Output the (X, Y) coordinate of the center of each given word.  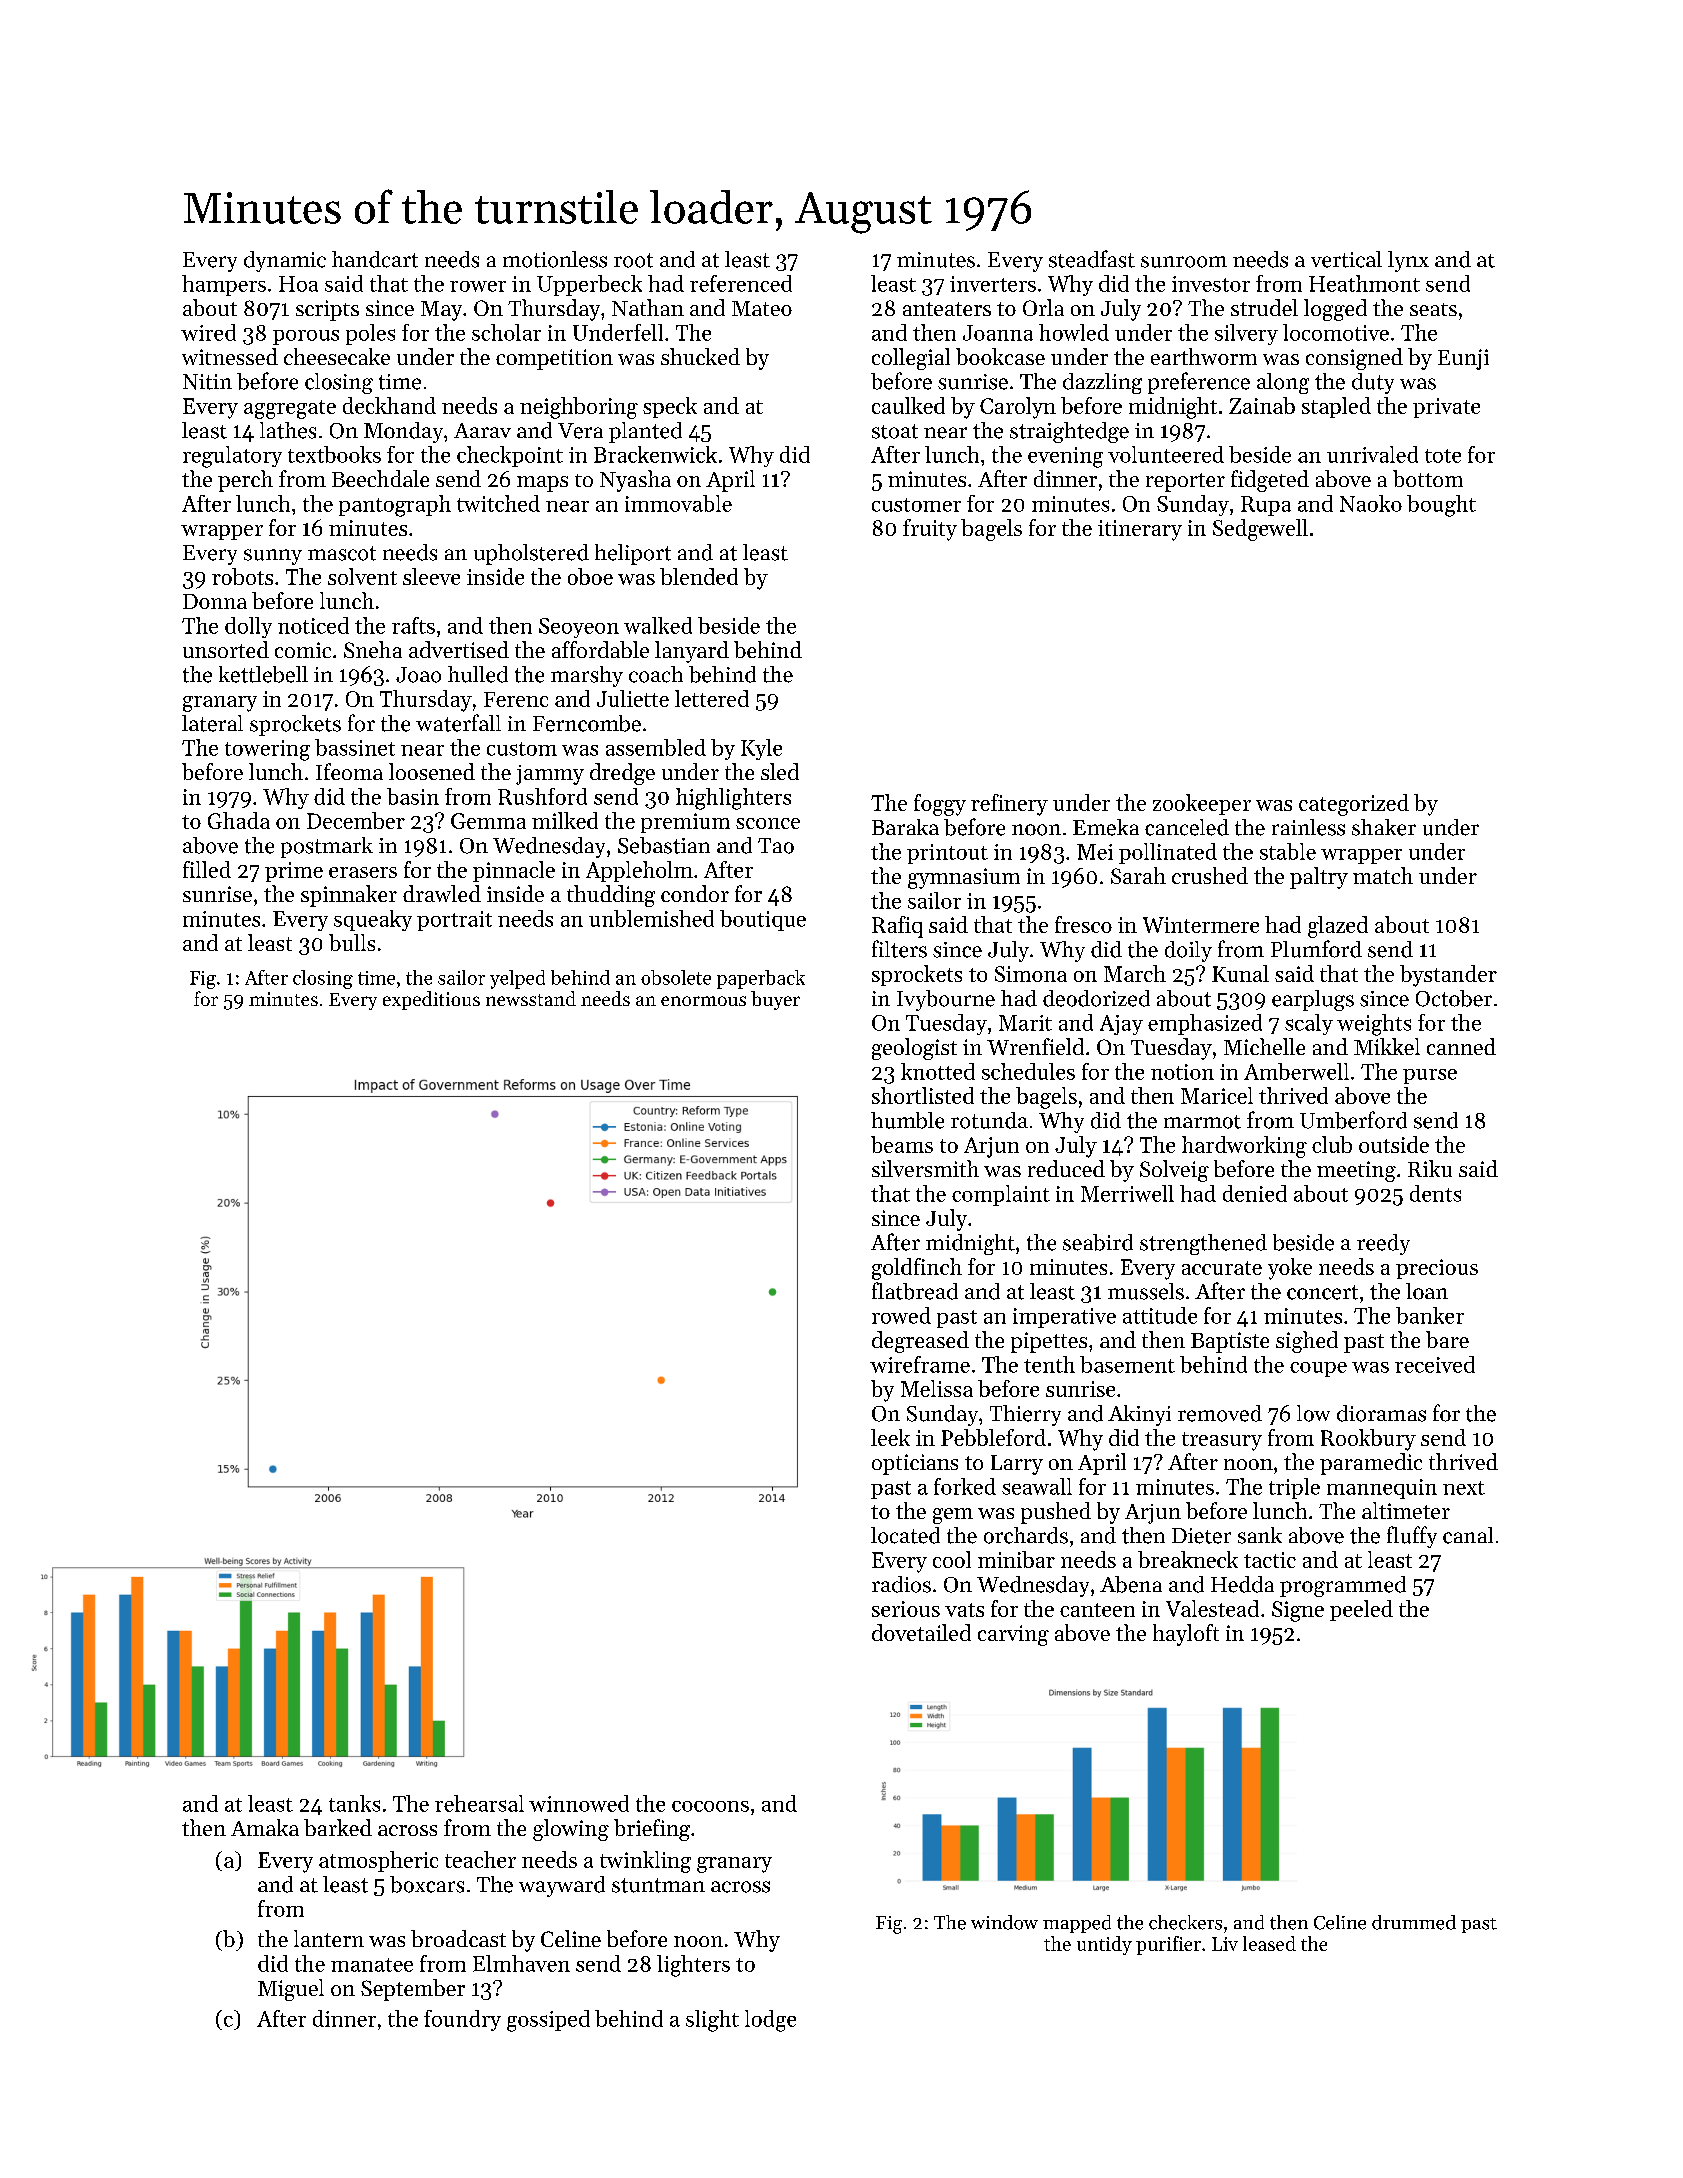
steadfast (1092, 259)
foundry (462, 2020)
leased (1269, 1943)
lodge (770, 2021)
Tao (776, 846)
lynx (1408, 261)
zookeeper (1202, 804)
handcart (375, 259)
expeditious (431, 1000)
